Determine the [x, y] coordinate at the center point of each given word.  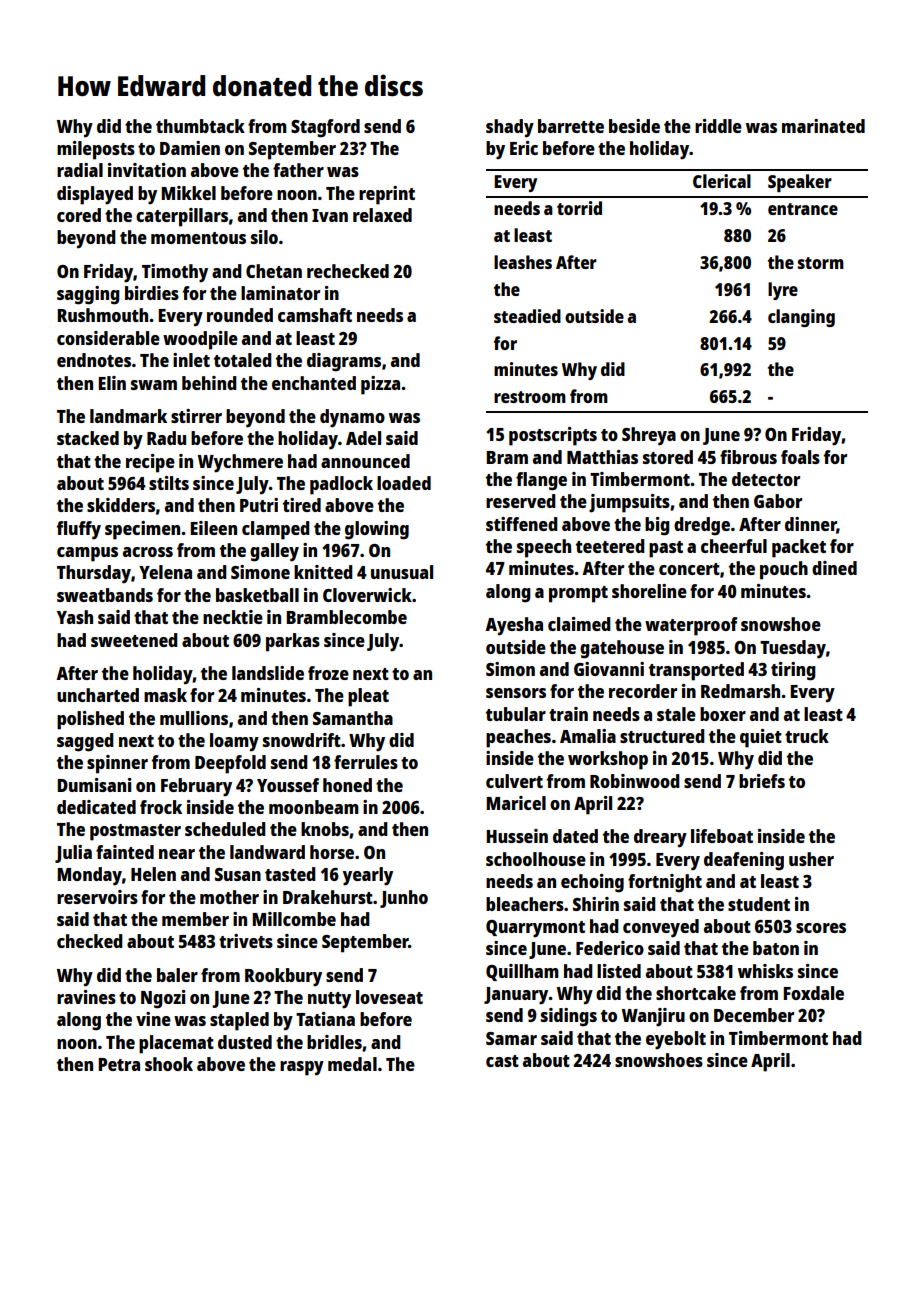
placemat [176, 1044]
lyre [783, 291]
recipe [150, 463]
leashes [523, 262]
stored [668, 457]
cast [502, 1061]
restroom [530, 397]
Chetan [274, 271]
